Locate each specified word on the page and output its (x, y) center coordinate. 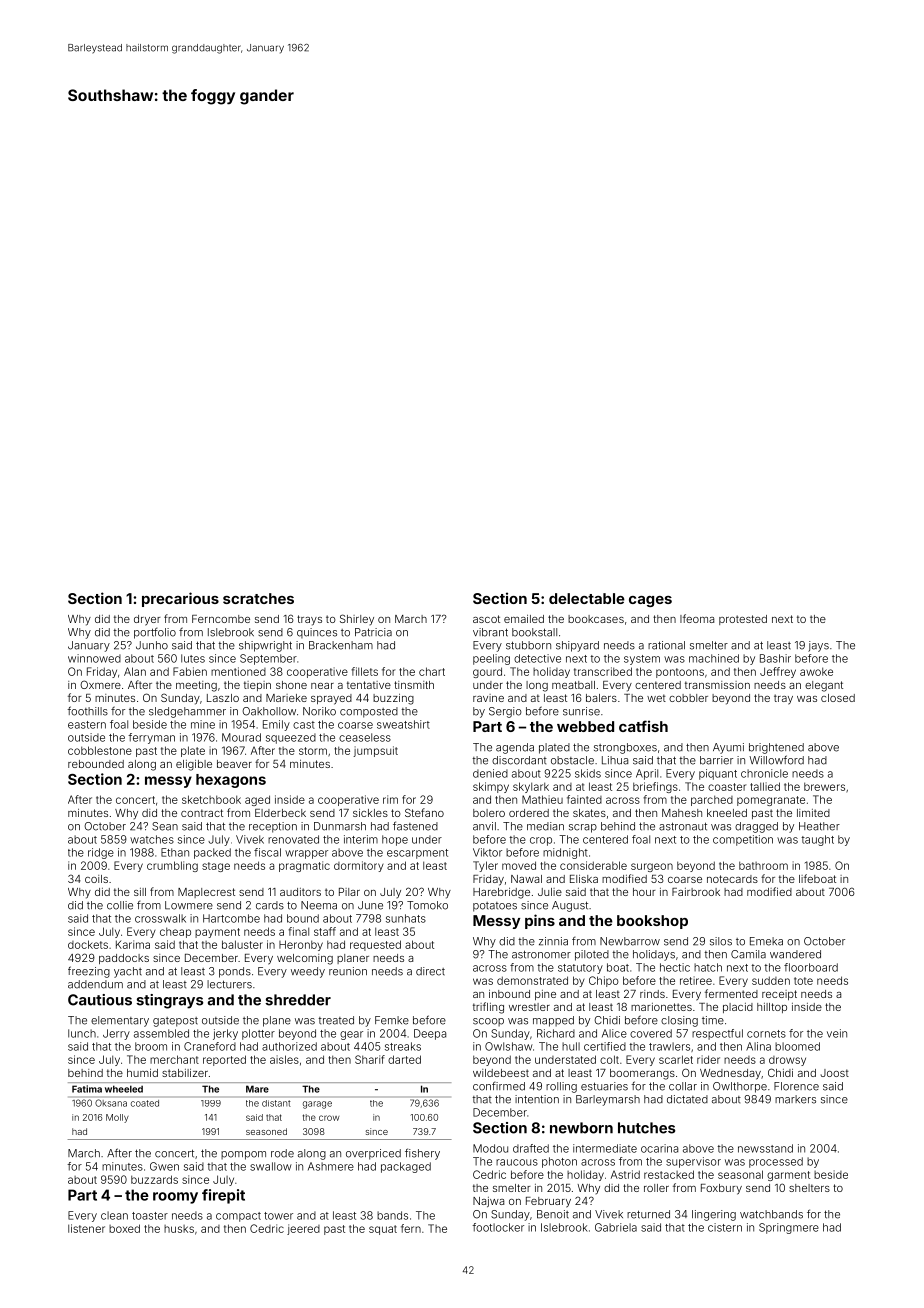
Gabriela (616, 1227)
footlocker (498, 1227)
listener (86, 1228)
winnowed (94, 658)
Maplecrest (206, 893)
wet (656, 698)
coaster (727, 787)
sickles (370, 813)
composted (369, 712)
